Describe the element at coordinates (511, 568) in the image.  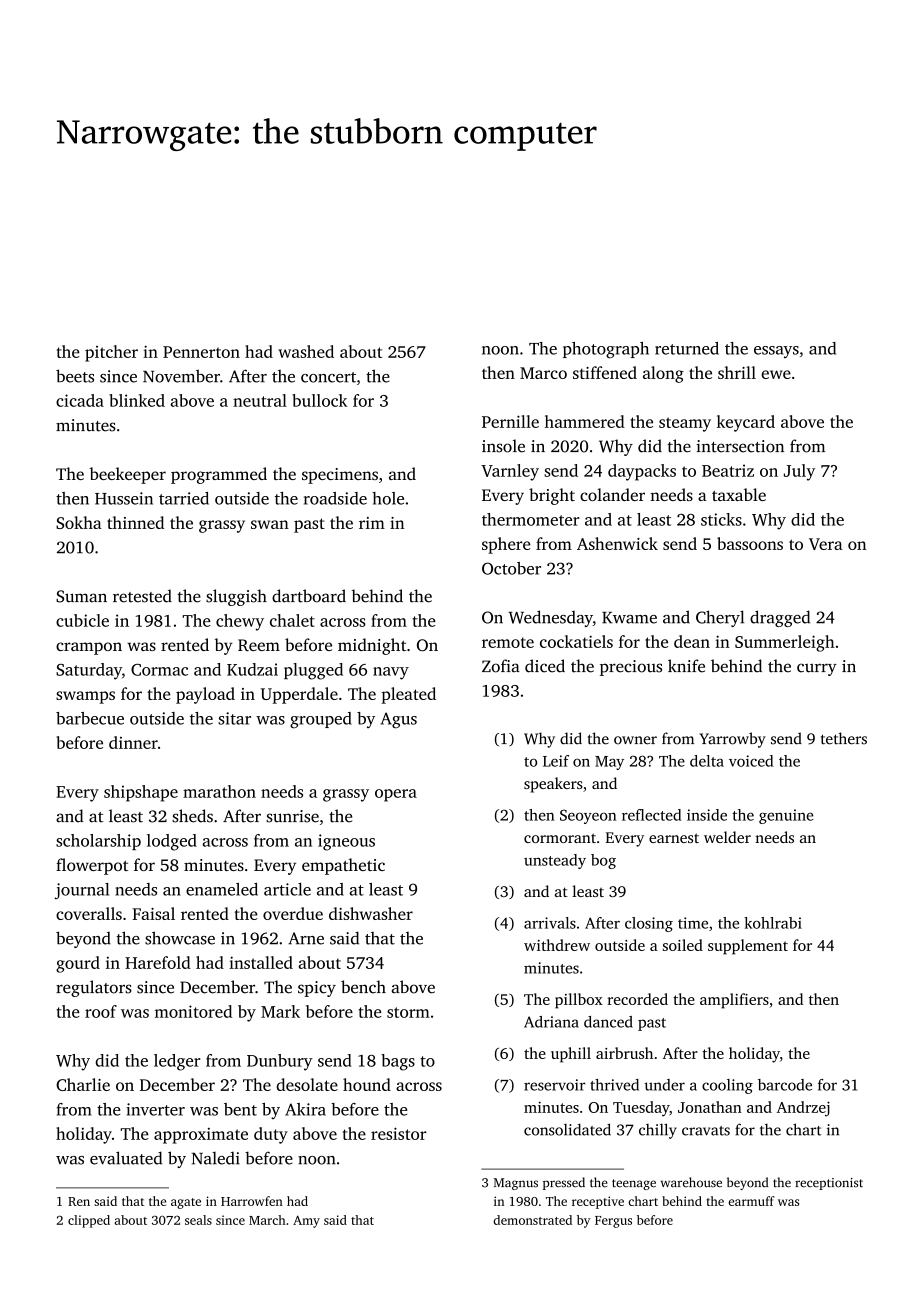
I see `October` at that location.
